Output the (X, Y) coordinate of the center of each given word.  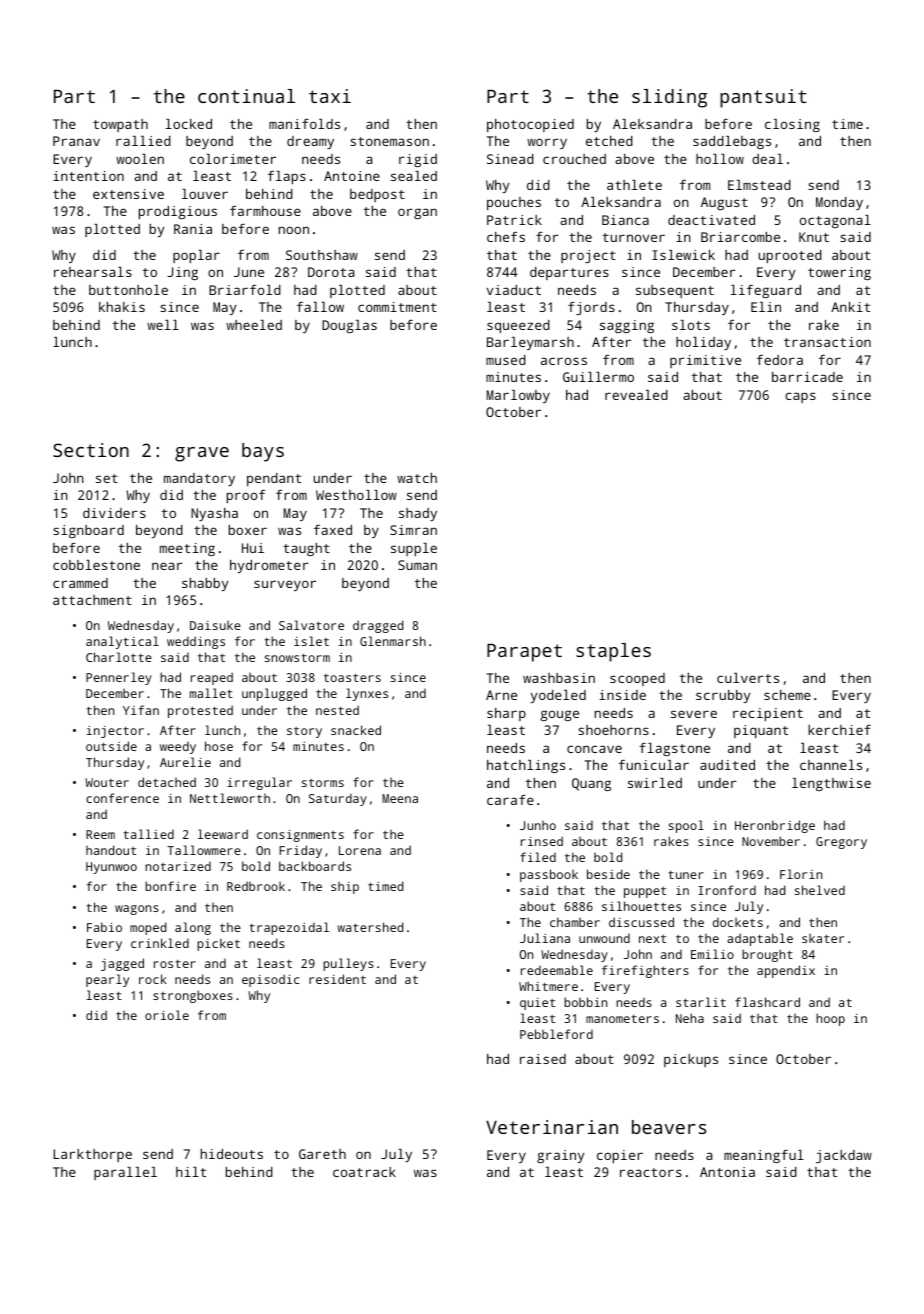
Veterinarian (552, 1127)
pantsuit (763, 98)
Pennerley (119, 678)
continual (246, 96)
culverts (748, 678)
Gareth (322, 1154)
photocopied (530, 125)
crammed (80, 583)
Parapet (524, 653)
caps (800, 397)
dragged (378, 626)
